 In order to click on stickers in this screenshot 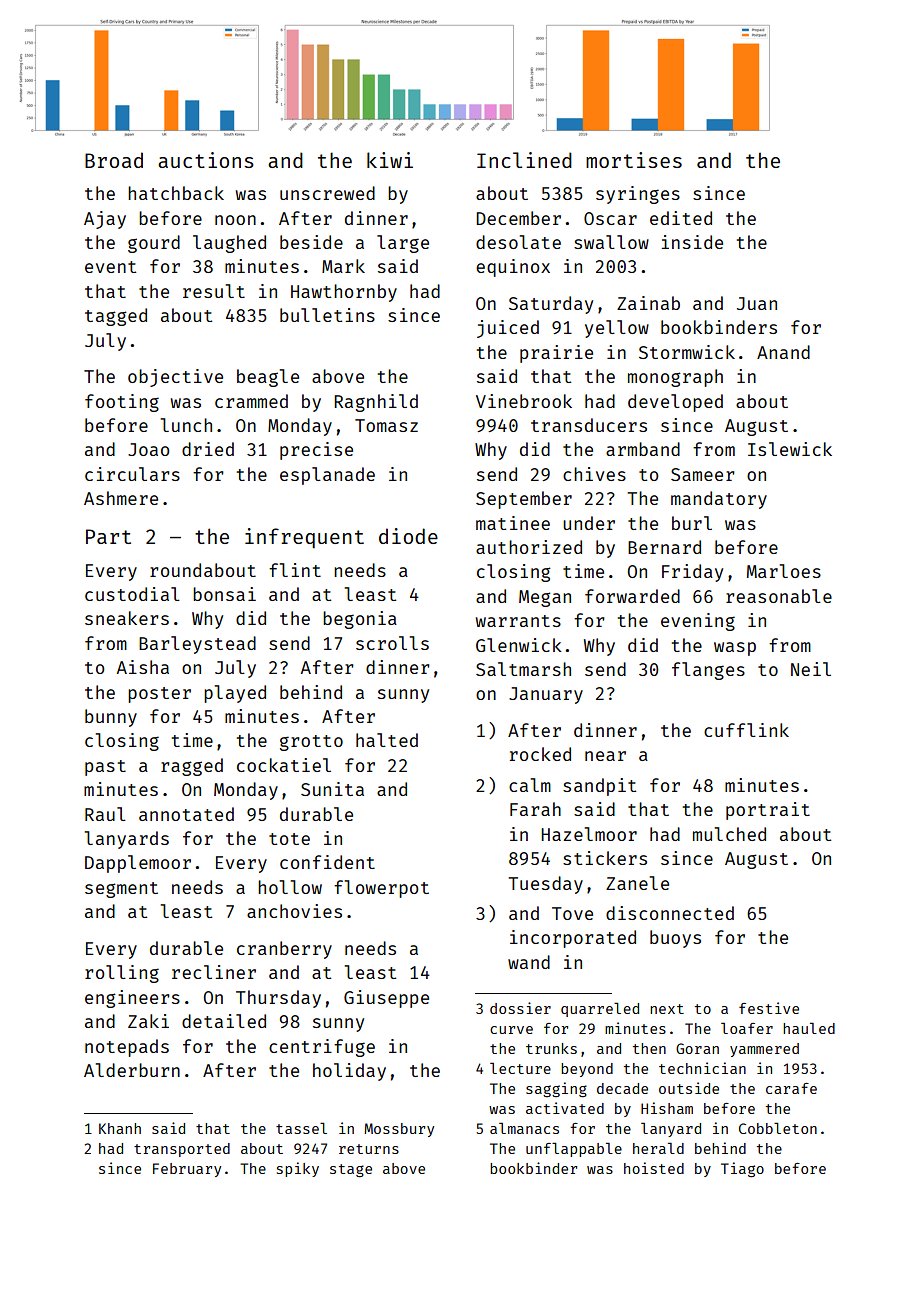, I will do `click(605, 858)`.
